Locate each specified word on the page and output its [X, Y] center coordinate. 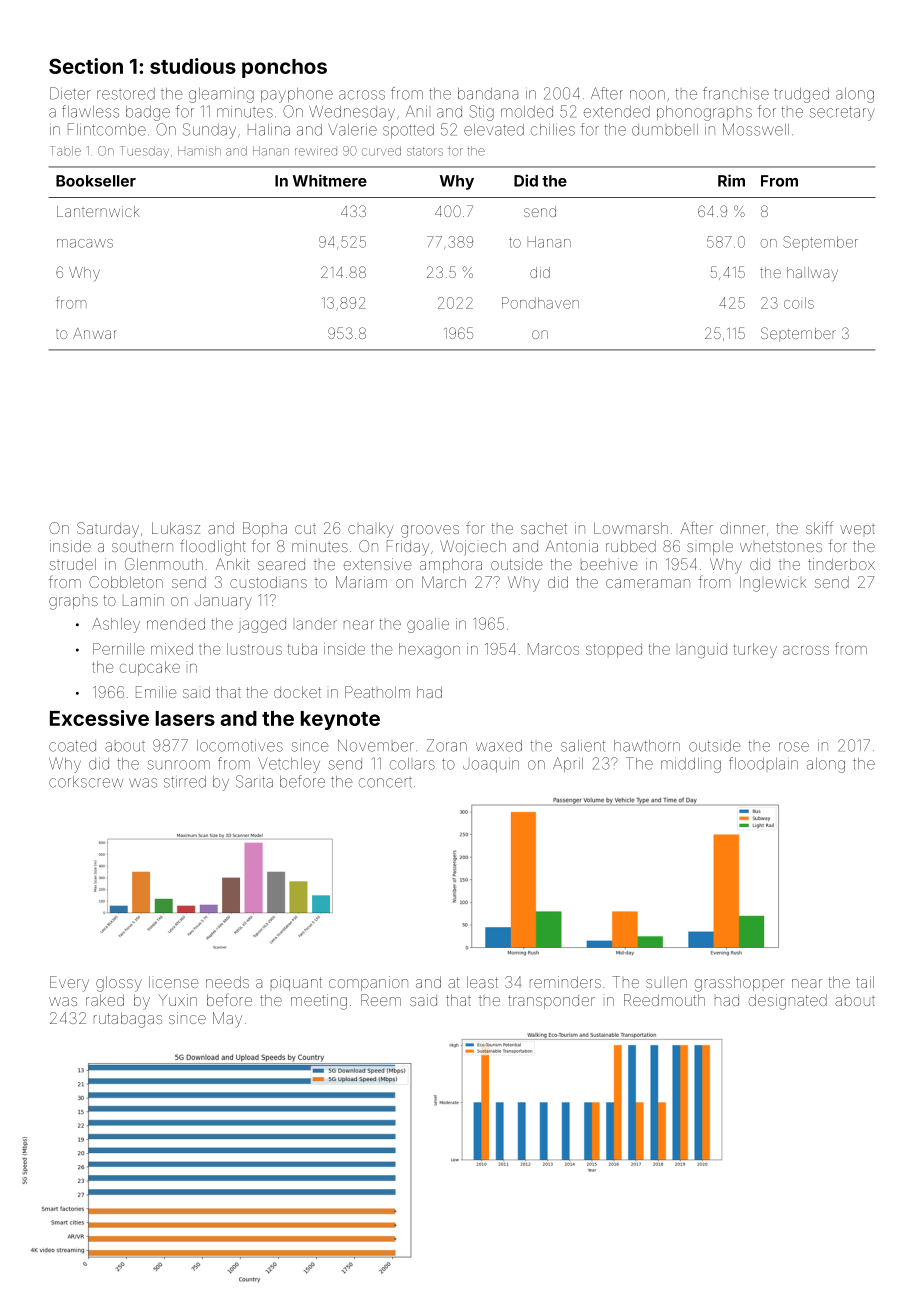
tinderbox [841, 564]
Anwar [95, 333]
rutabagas [128, 1020]
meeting [319, 1002]
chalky [371, 530]
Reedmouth [664, 1000]
